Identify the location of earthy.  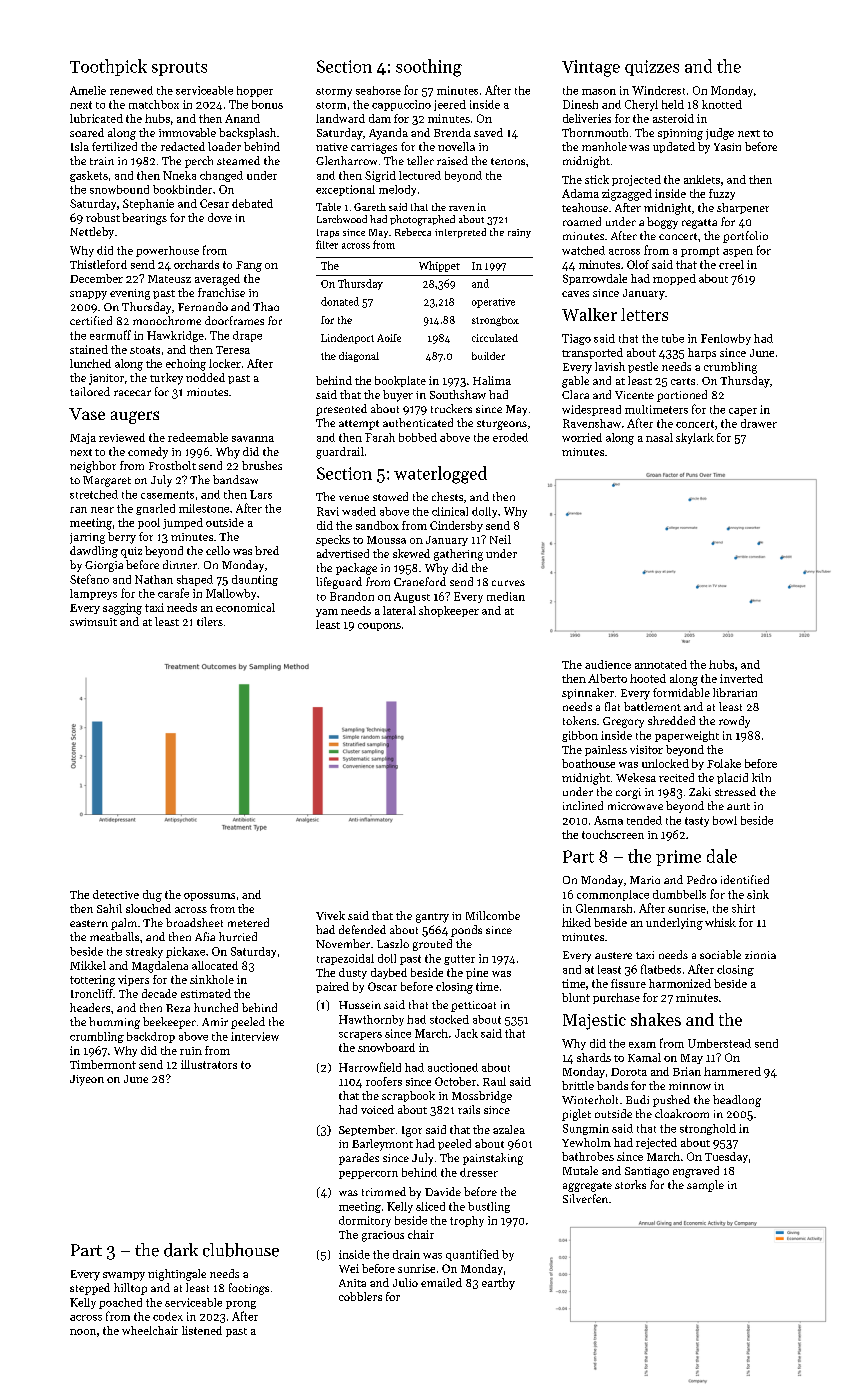
(498, 1284).
